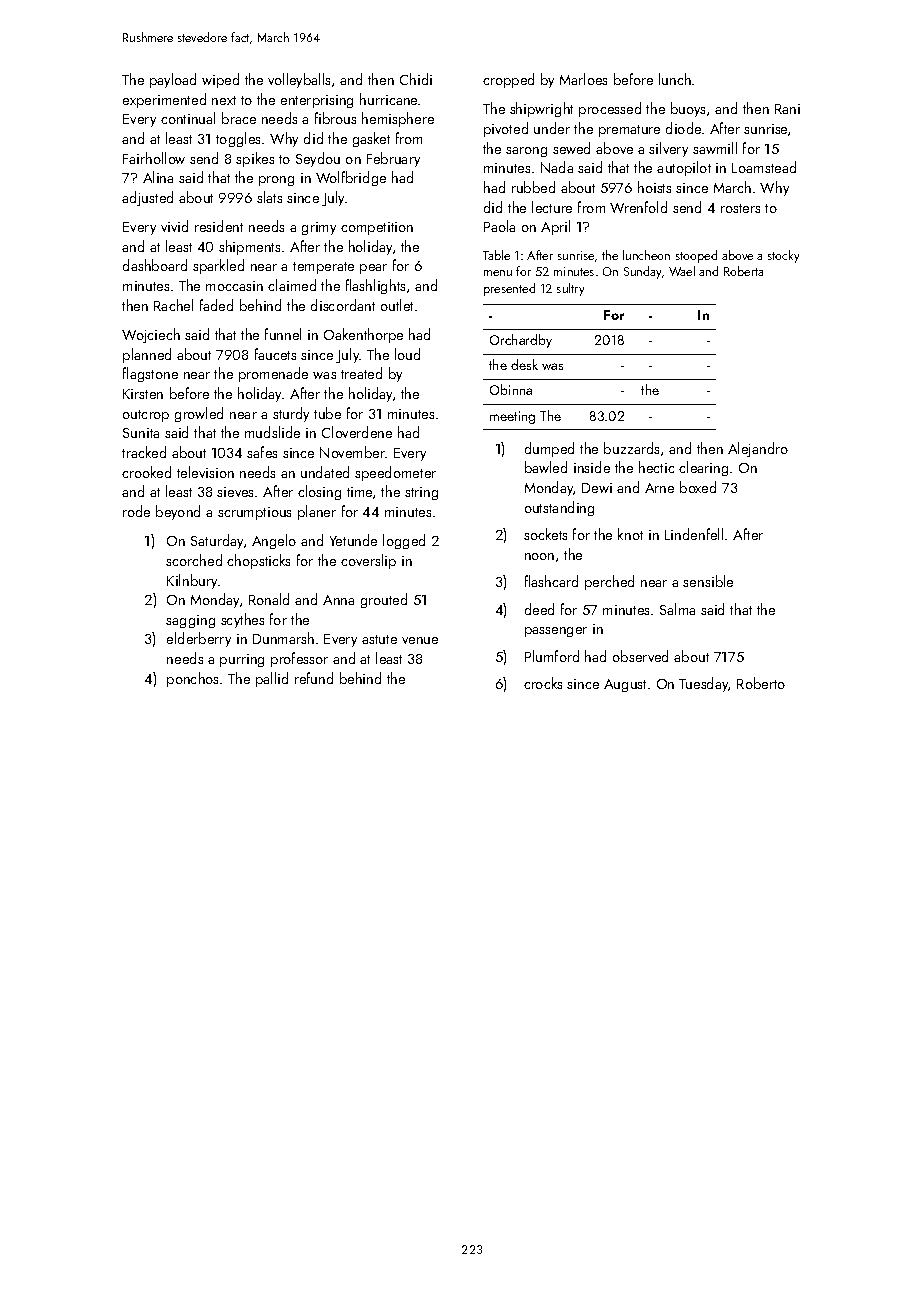 Image resolution: width=924 pixels, height=1308 pixels. What do you see at coordinates (630, 534) in the document?
I see `knot` at bounding box center [630, 534].
